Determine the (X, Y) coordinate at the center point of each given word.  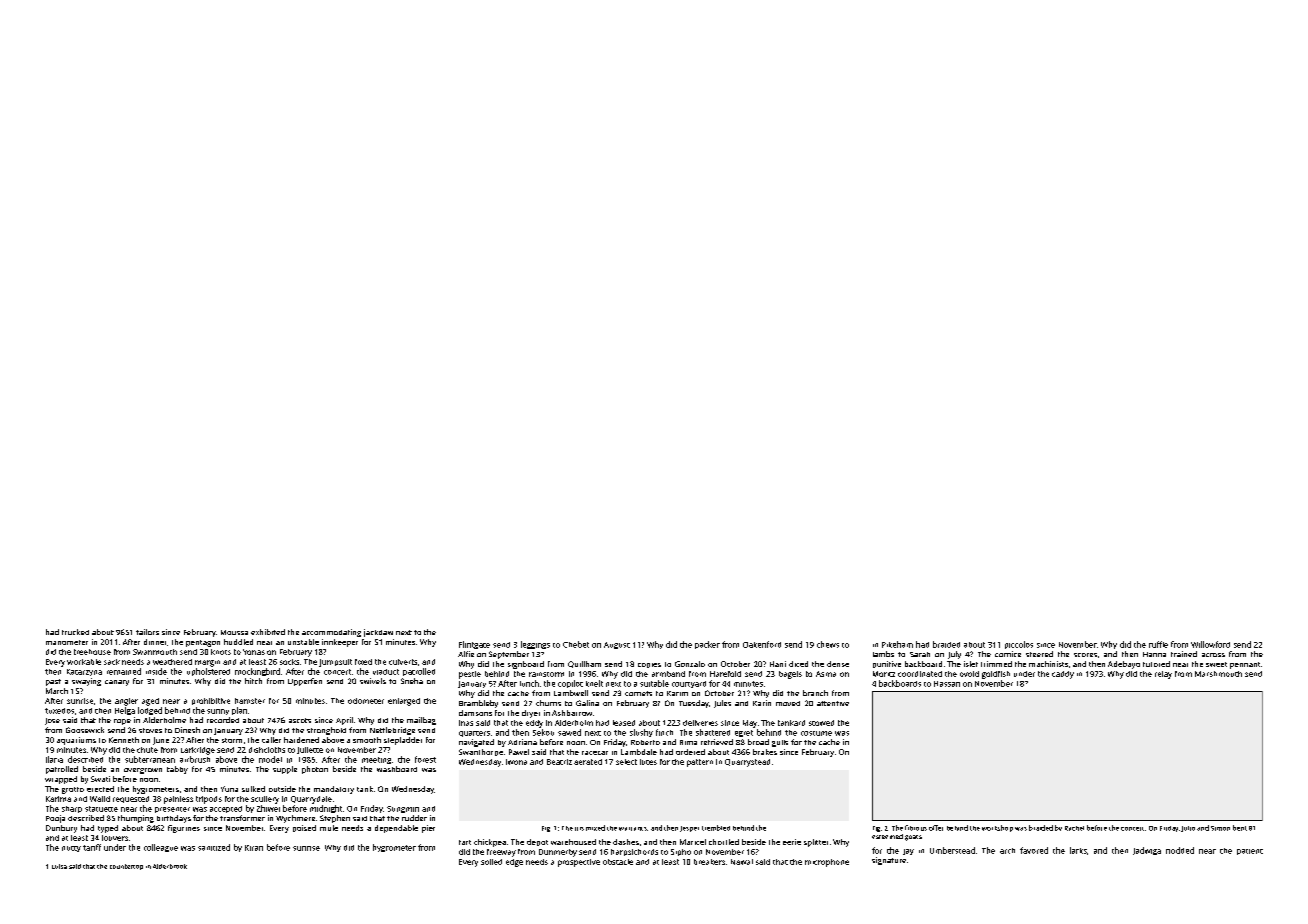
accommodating (331, 633)
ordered (690, 752)
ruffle (1158, 644)
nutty (71, 849)
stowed (821, 723)
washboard (397, 769)
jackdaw (378, 633)
